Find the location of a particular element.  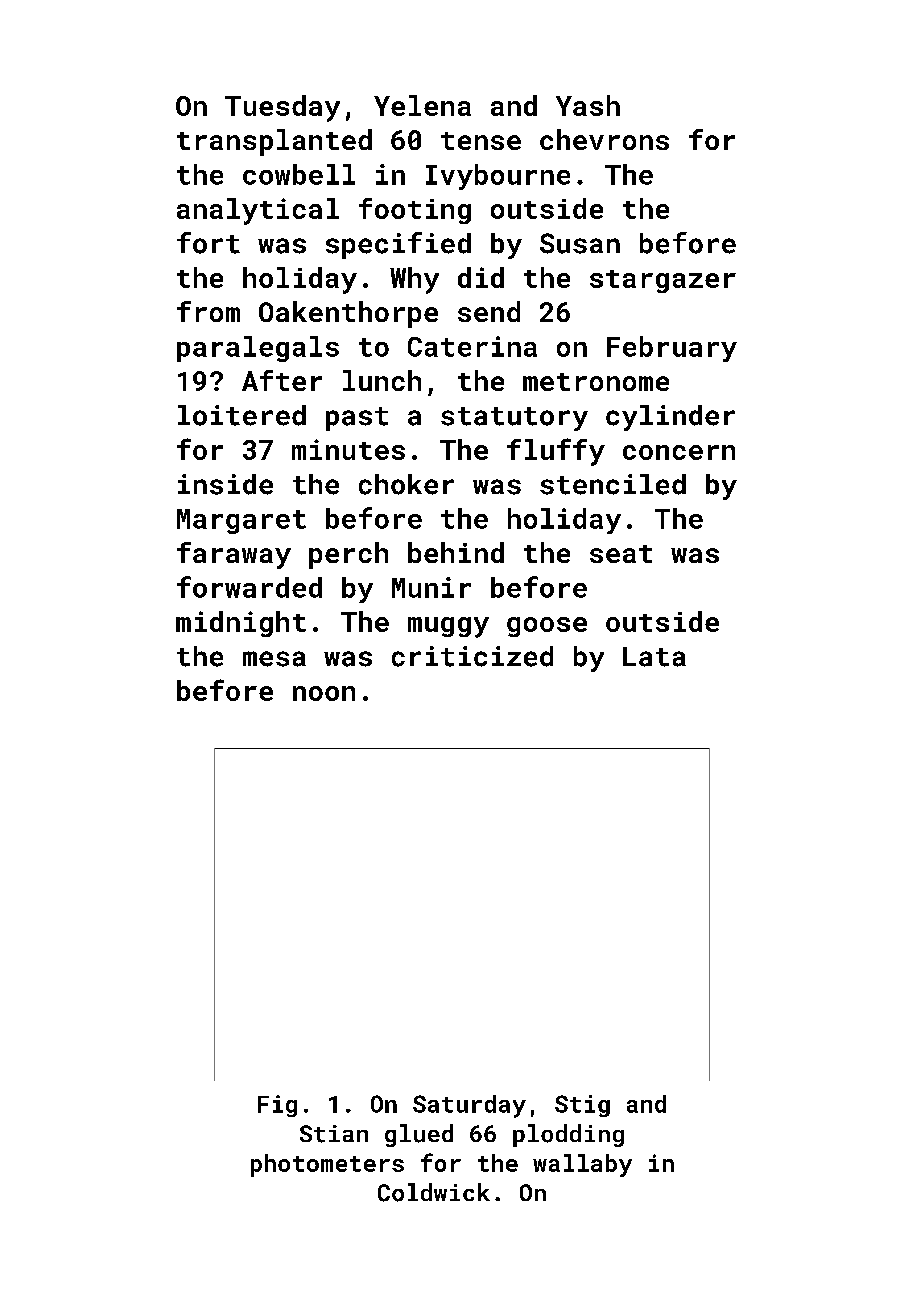

fort is located at coordinates (208, 243).
